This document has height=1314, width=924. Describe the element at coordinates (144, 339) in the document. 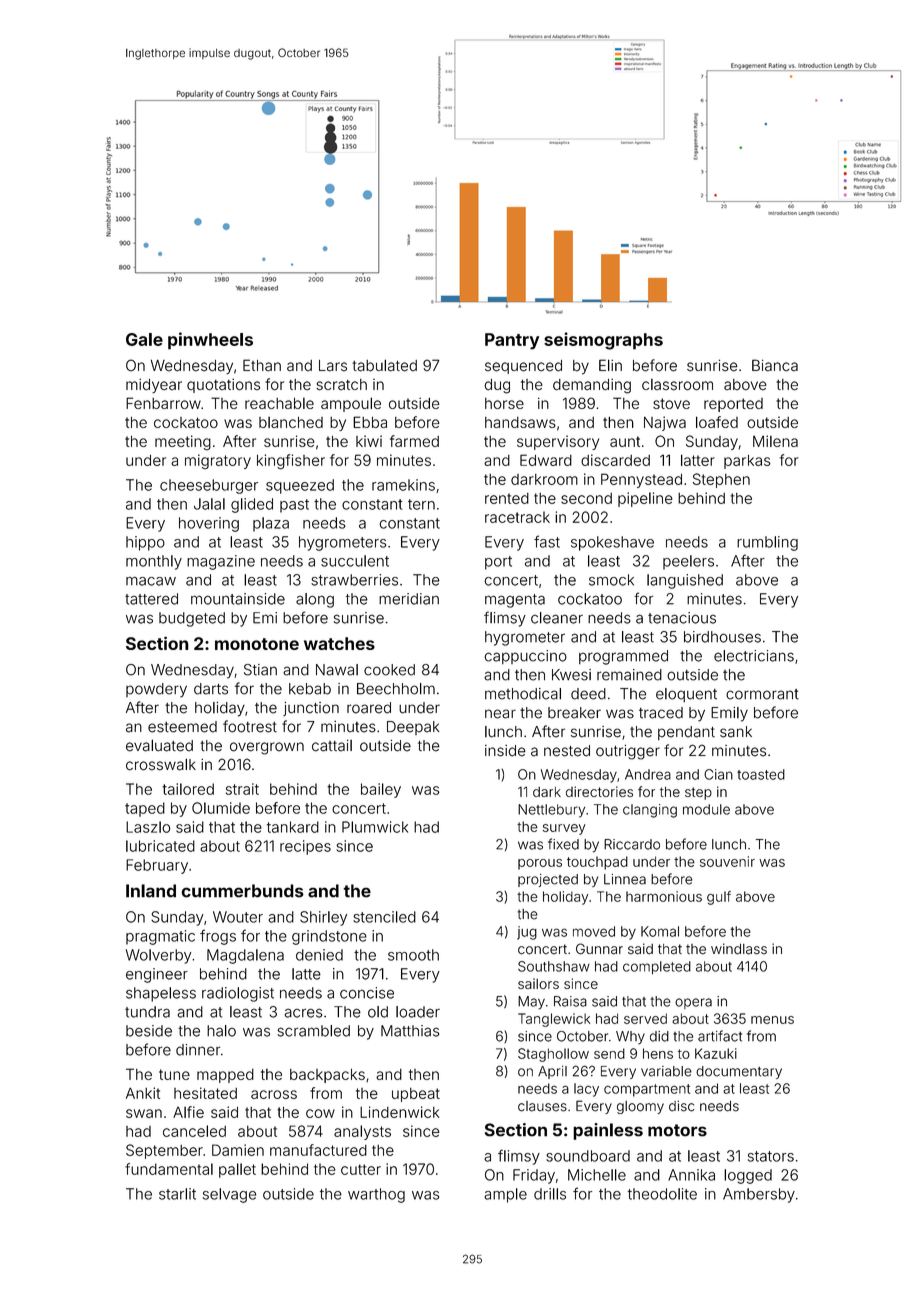

I see `Gale` at that location.
